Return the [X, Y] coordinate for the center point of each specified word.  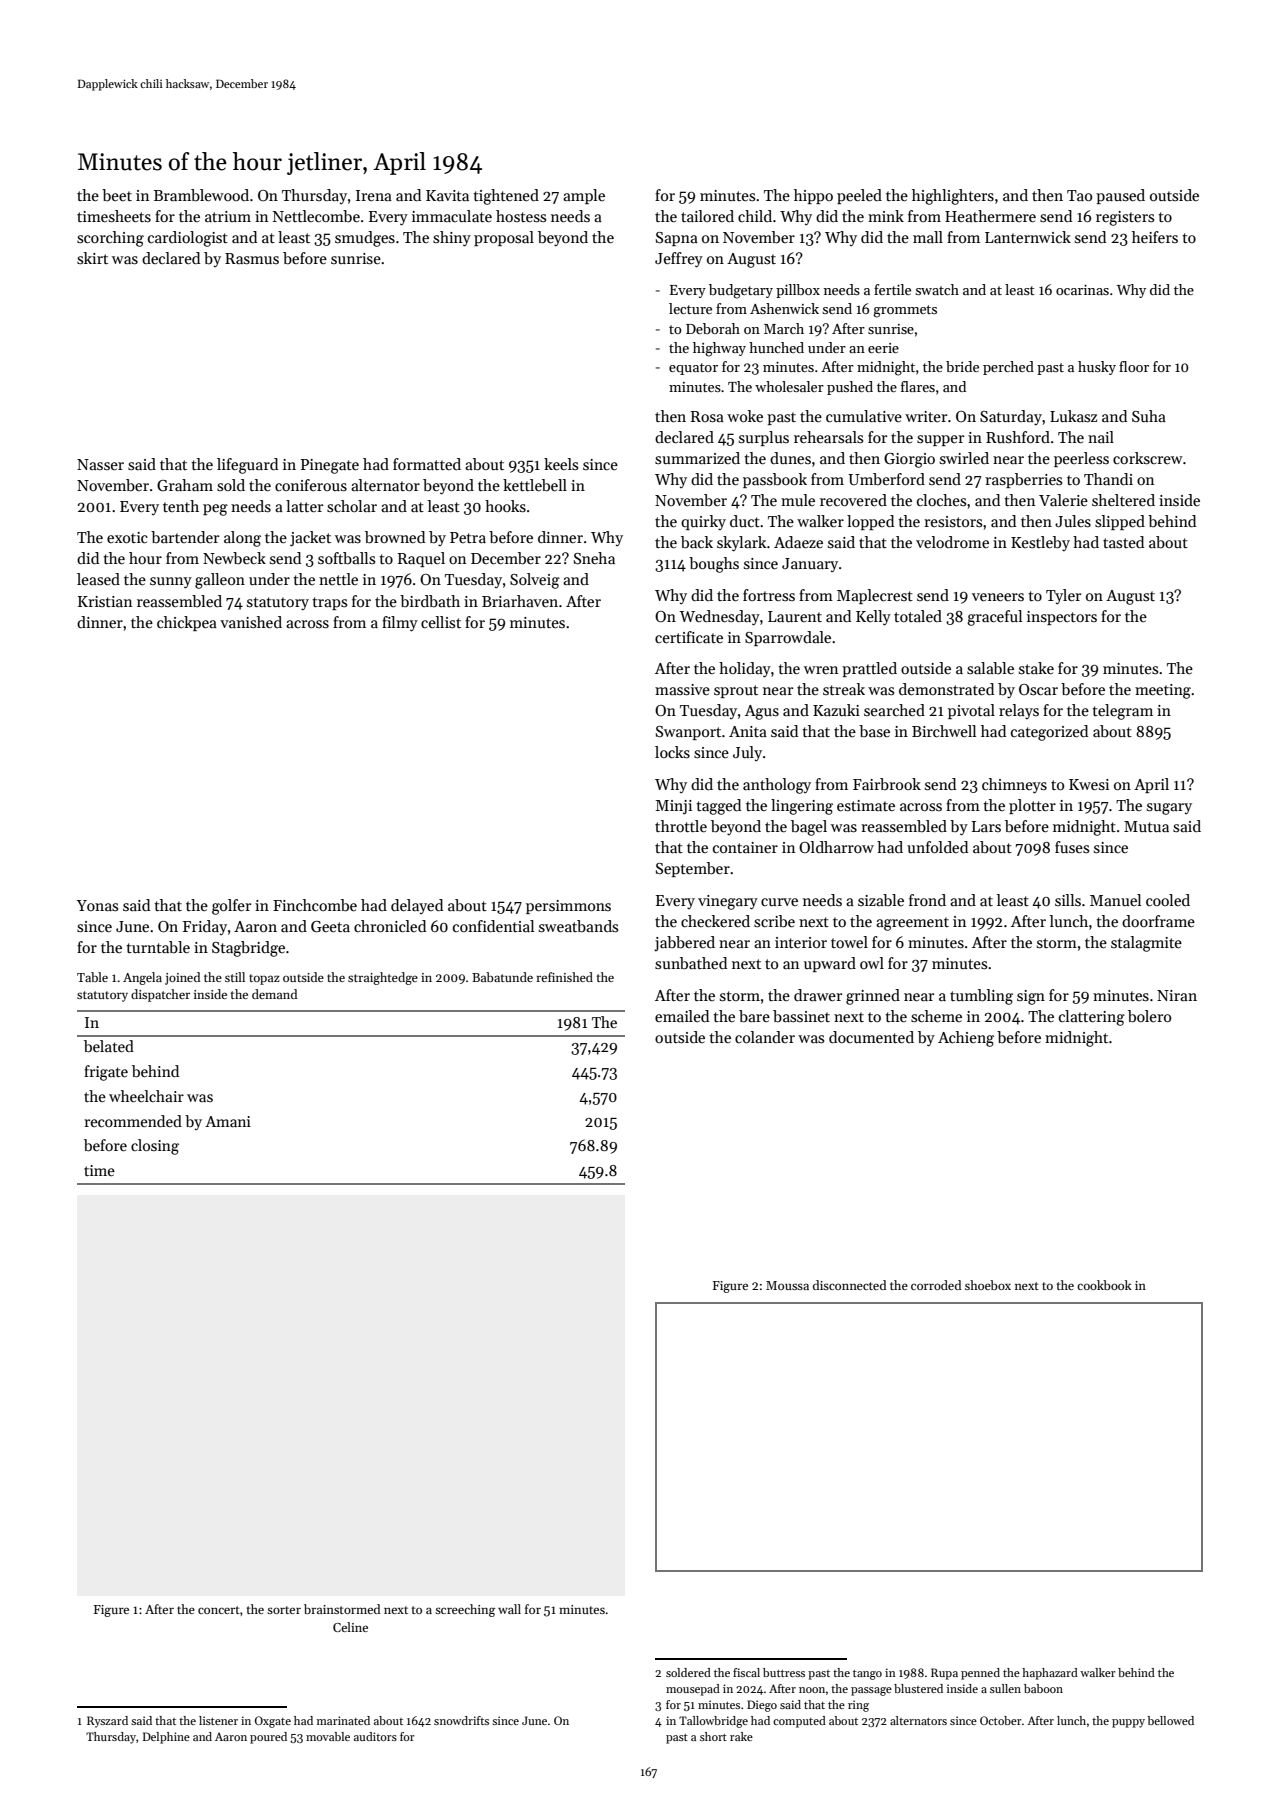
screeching [465, 1610]
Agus [762, 712]
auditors [375, 1736]
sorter [284, 1610]
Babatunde [502, 977]
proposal [504, 238]
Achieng [966, 1039]
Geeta [330, 927]
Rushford [1018, 437]
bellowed [1171, 1720]
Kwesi [1089, 784]
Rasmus [252, 258]
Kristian [105, 601]
